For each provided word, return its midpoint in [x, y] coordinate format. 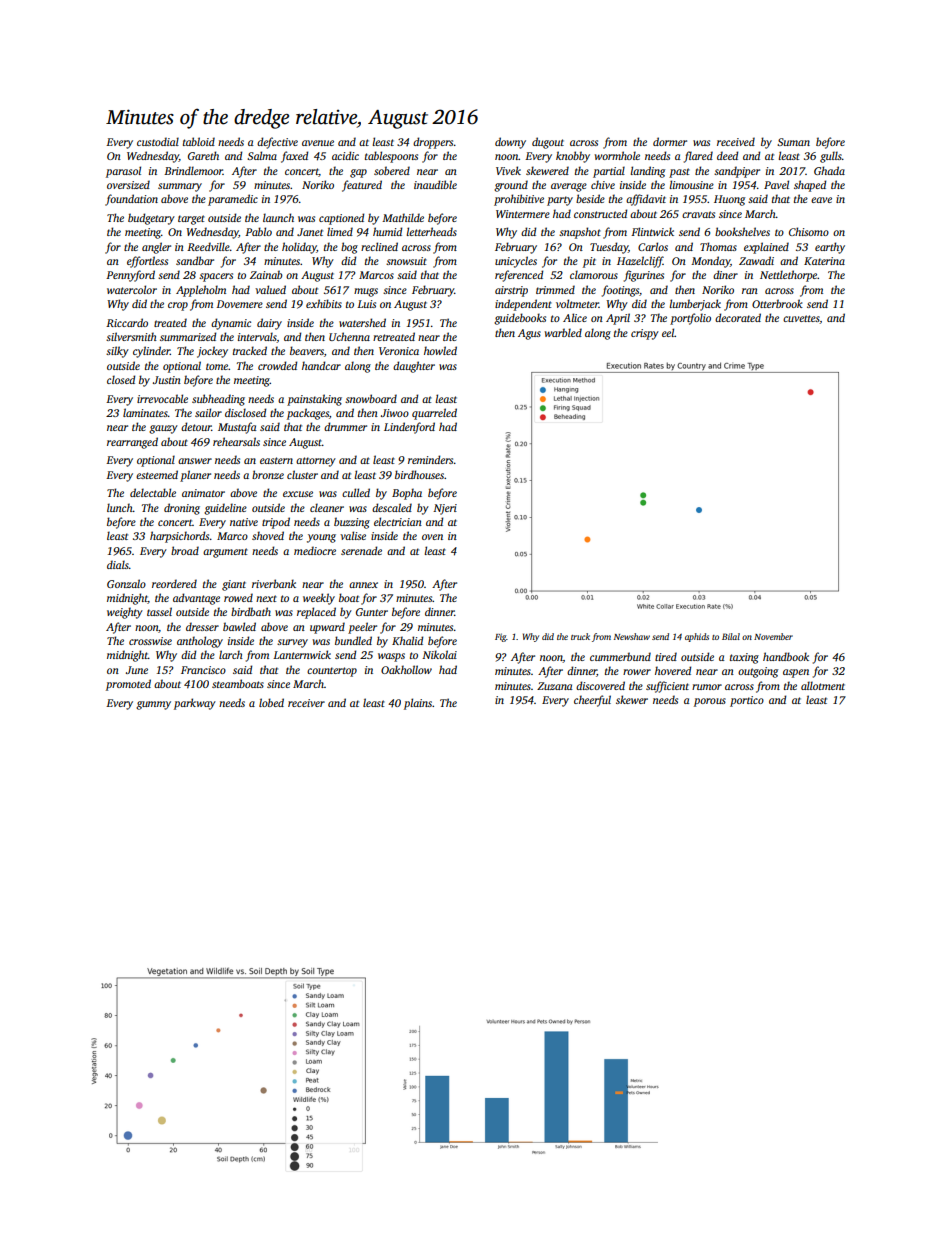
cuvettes [801, 319]
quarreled [434, 414]
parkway [195, 704]
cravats [698, 214]
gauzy [163, 429]
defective [277, 143]
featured [362, 186]
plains [418, 704]
